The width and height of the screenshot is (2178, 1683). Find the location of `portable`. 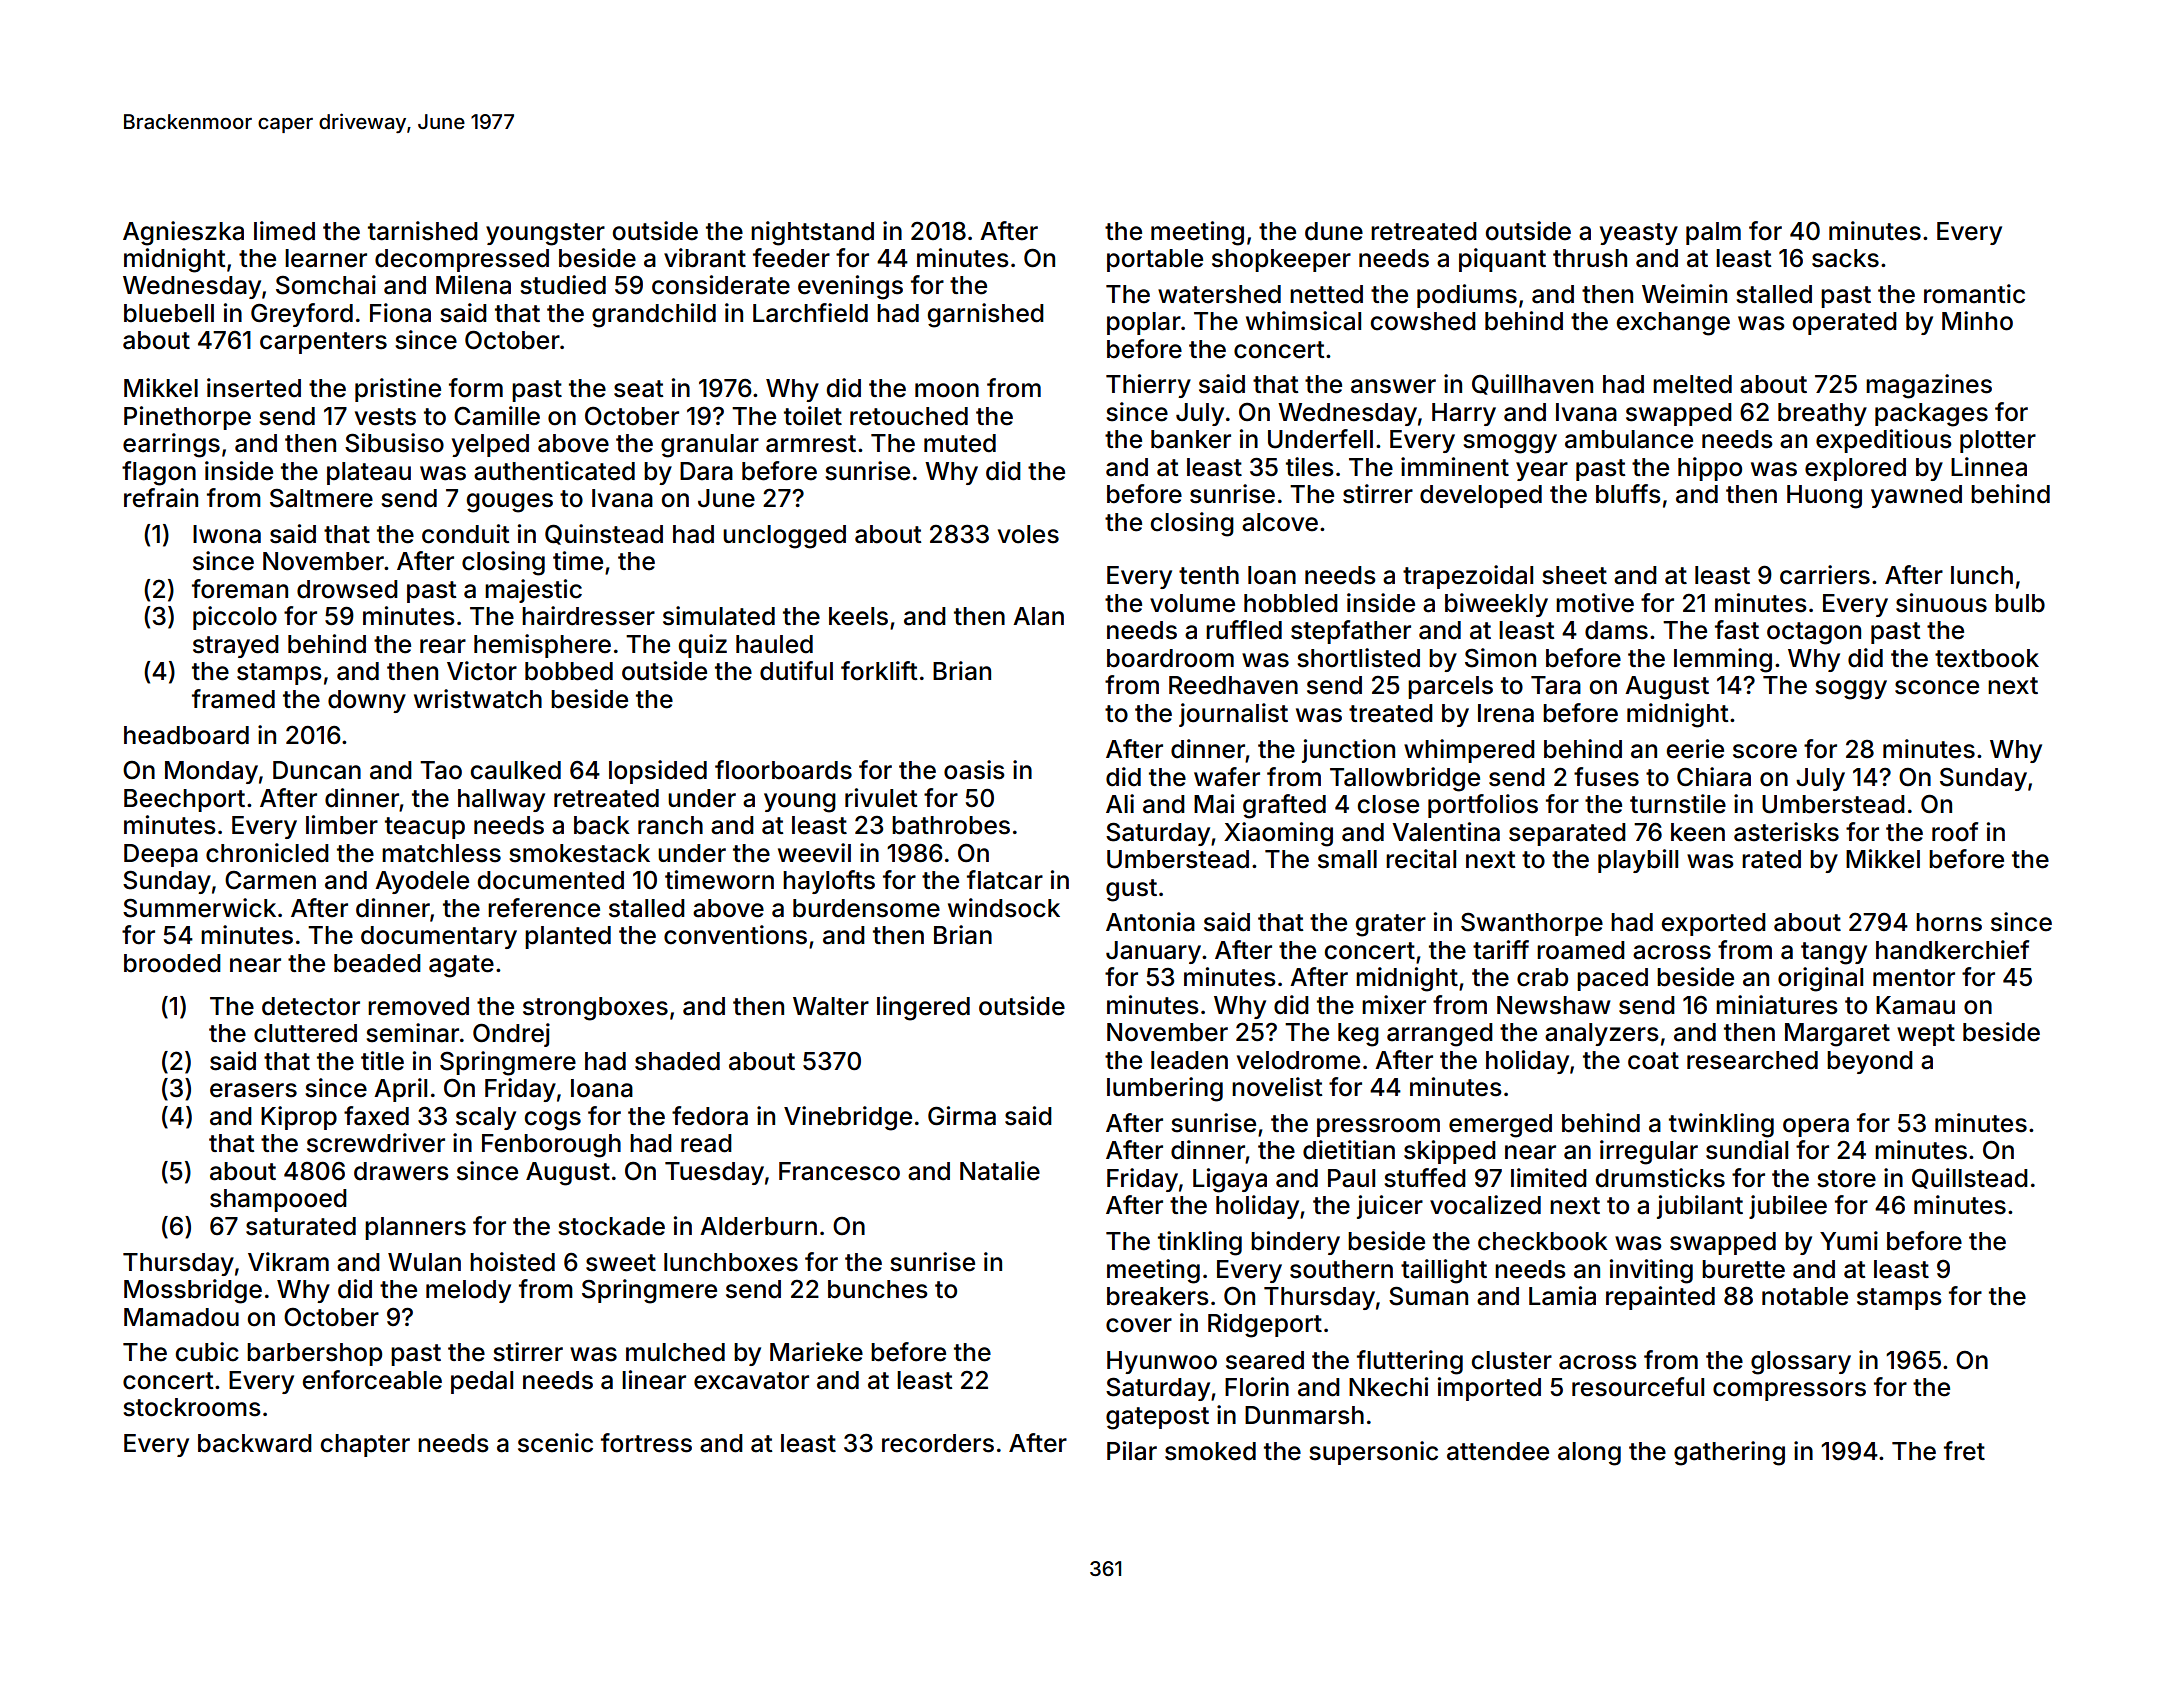

portable is located at coordinates (1155, 260).
